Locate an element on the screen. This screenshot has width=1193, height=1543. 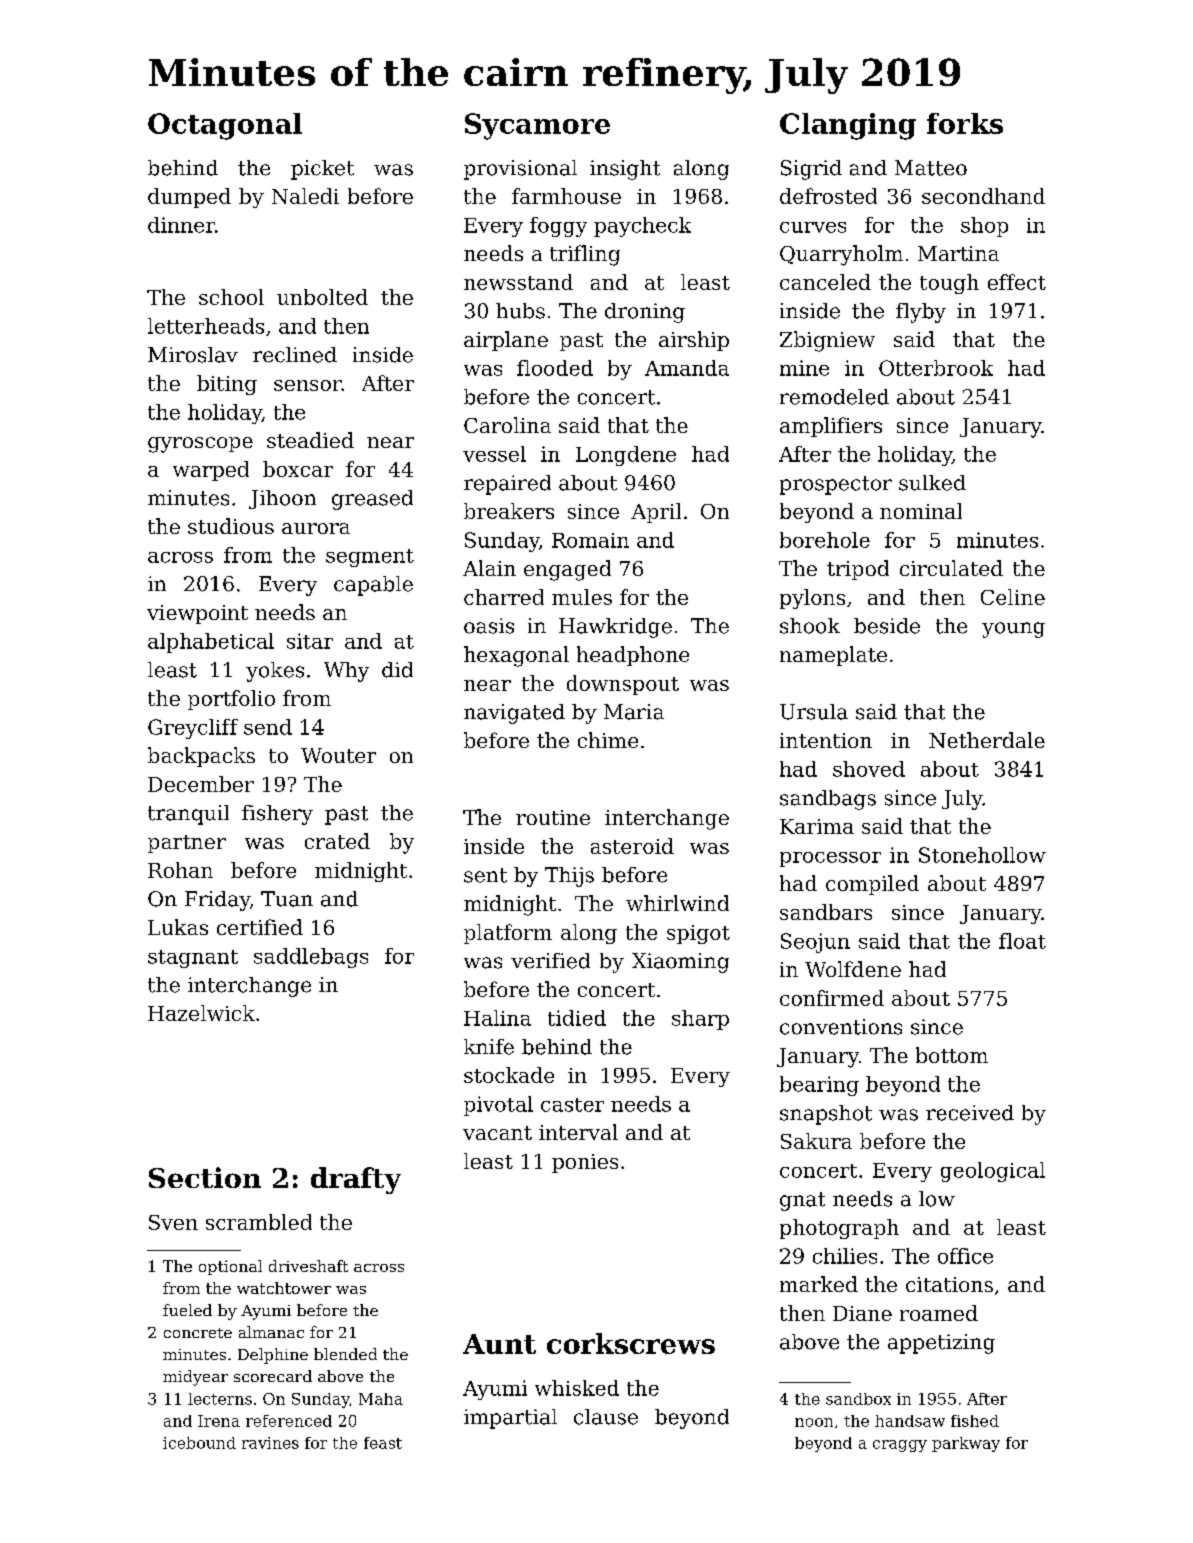
curves is located at coordinates (813, 227).
